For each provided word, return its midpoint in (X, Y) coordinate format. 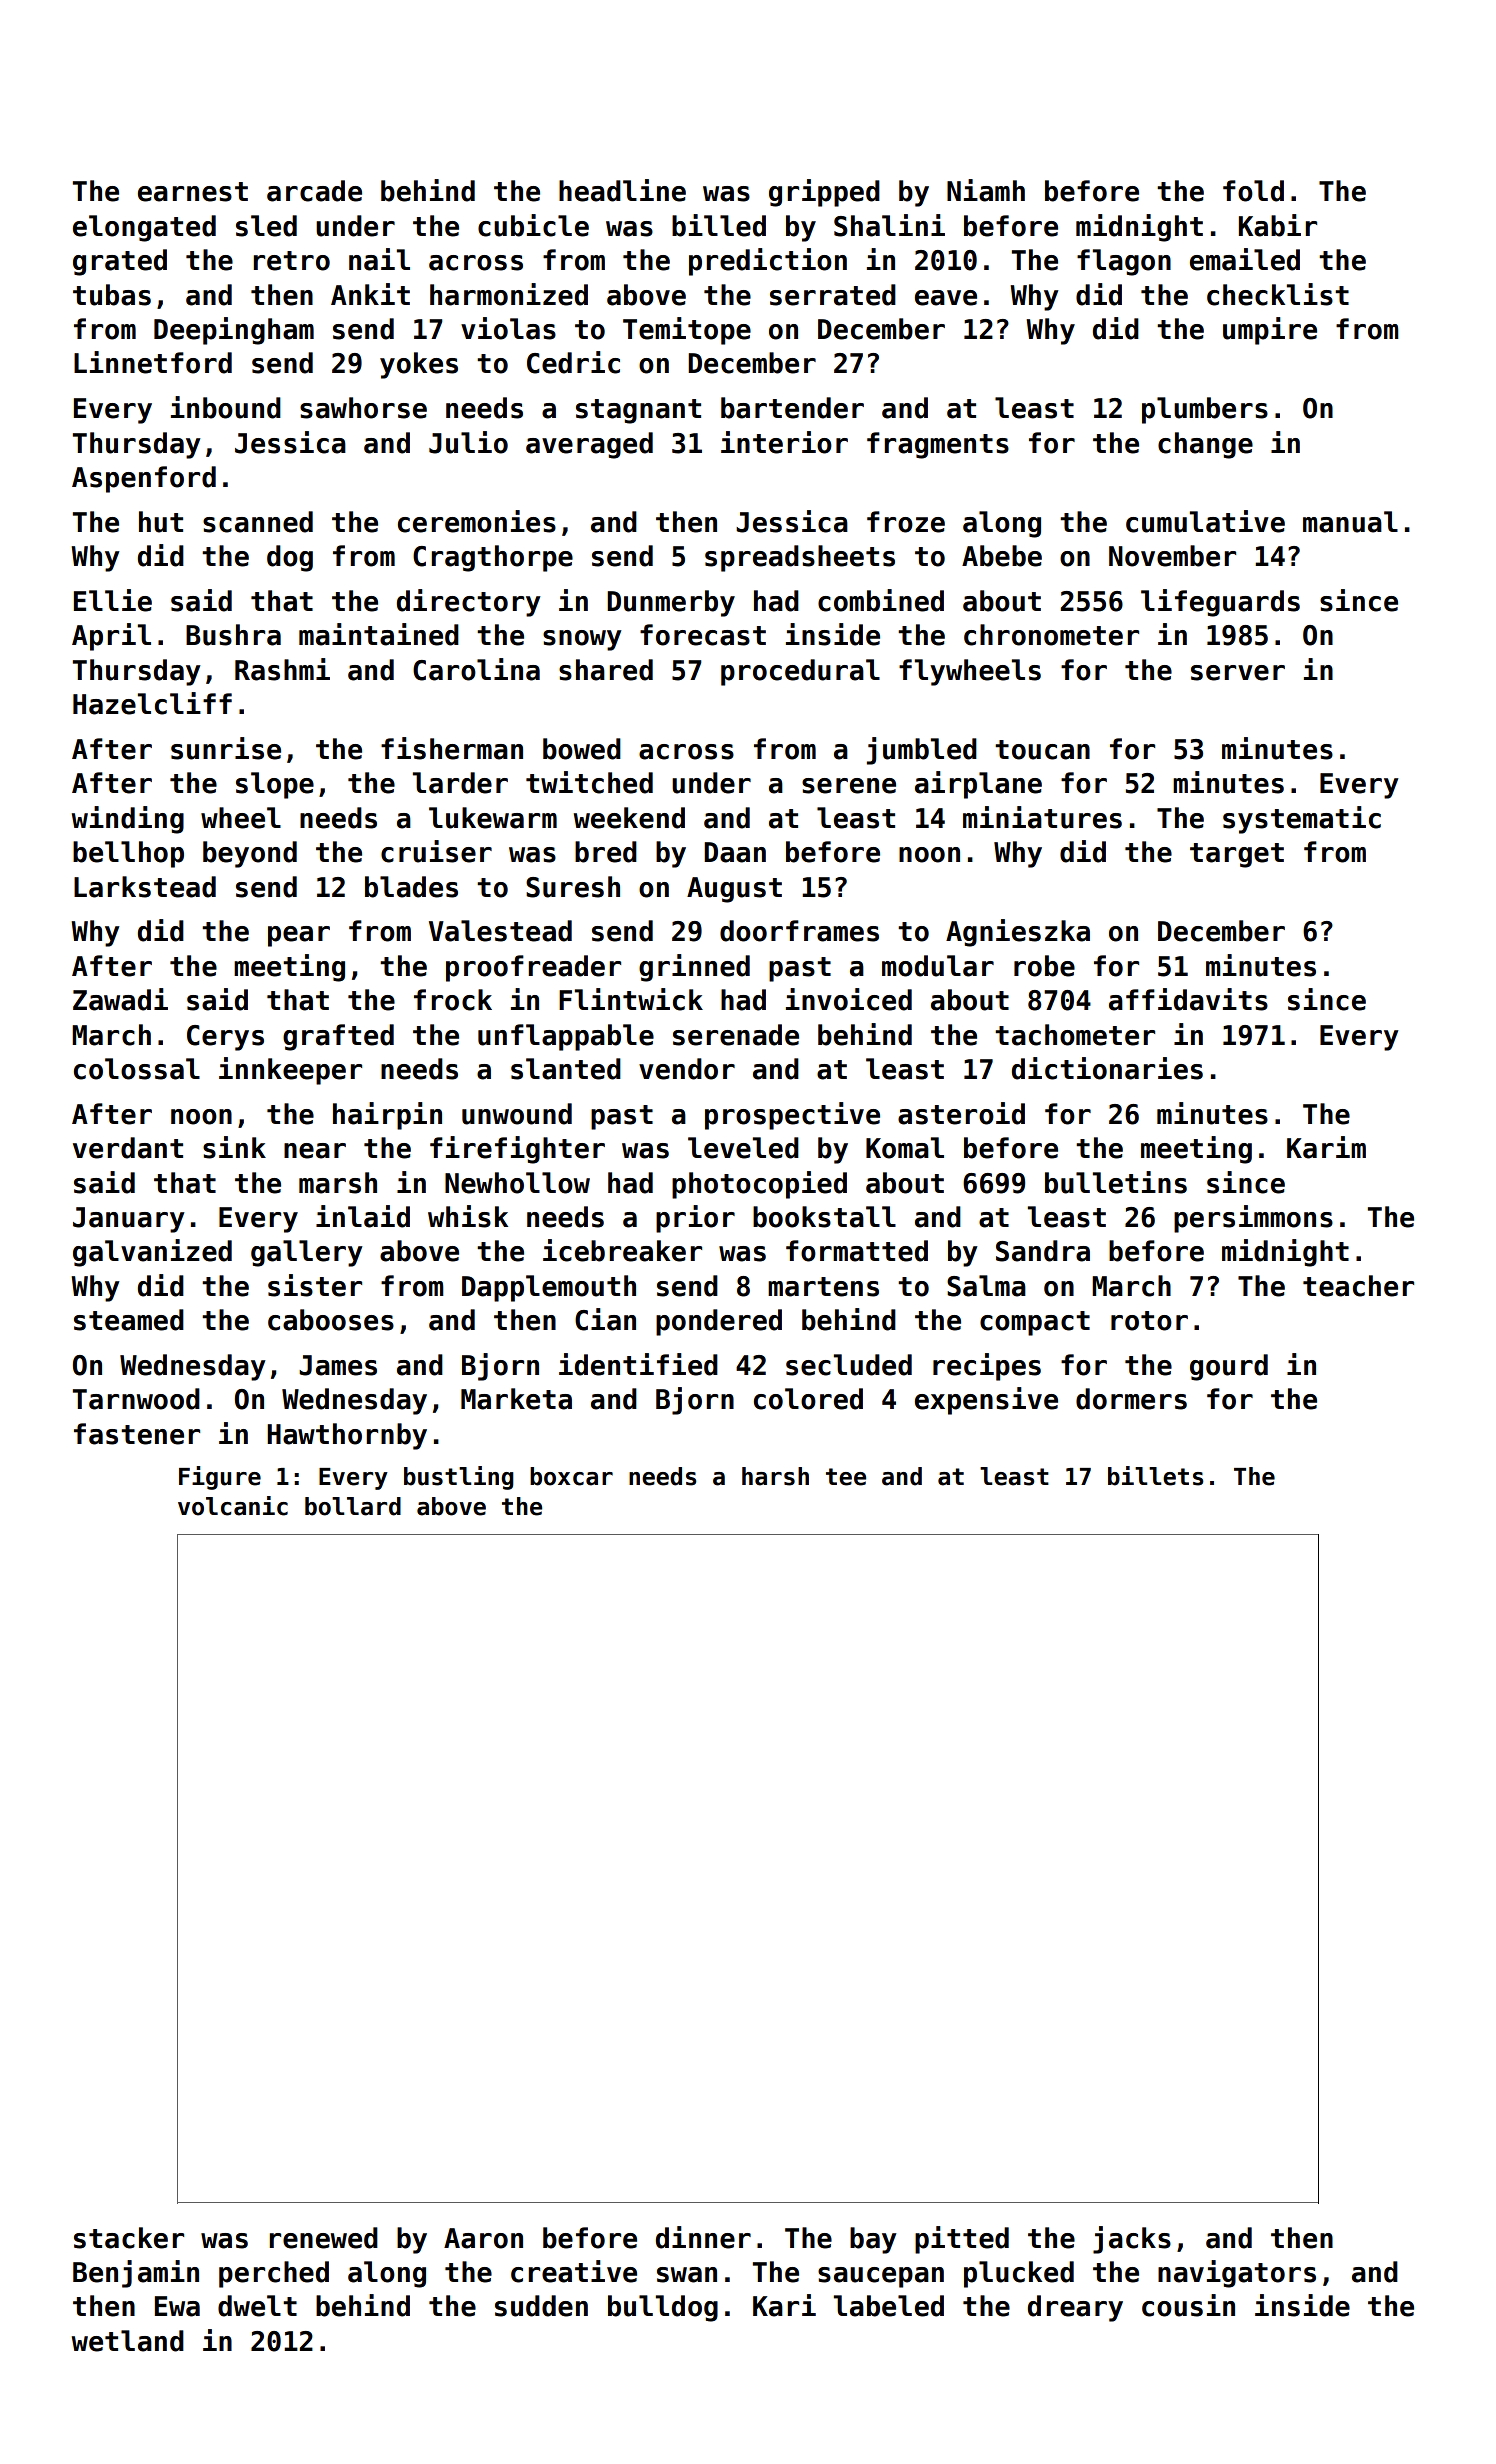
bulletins (1116, 1182)
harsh (775, 1476)
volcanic (233, 1506)
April (111, 637)
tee (846, 1477)
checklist (1278, 294)
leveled (743, 1148)
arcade (314, 191)
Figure (220, 1478)
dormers (1131, 1399)
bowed (582, 749)
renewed (323, 2238)
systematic (1302, 820)
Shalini (889, 225)
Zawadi (120, 999)
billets (1156, 1476)
